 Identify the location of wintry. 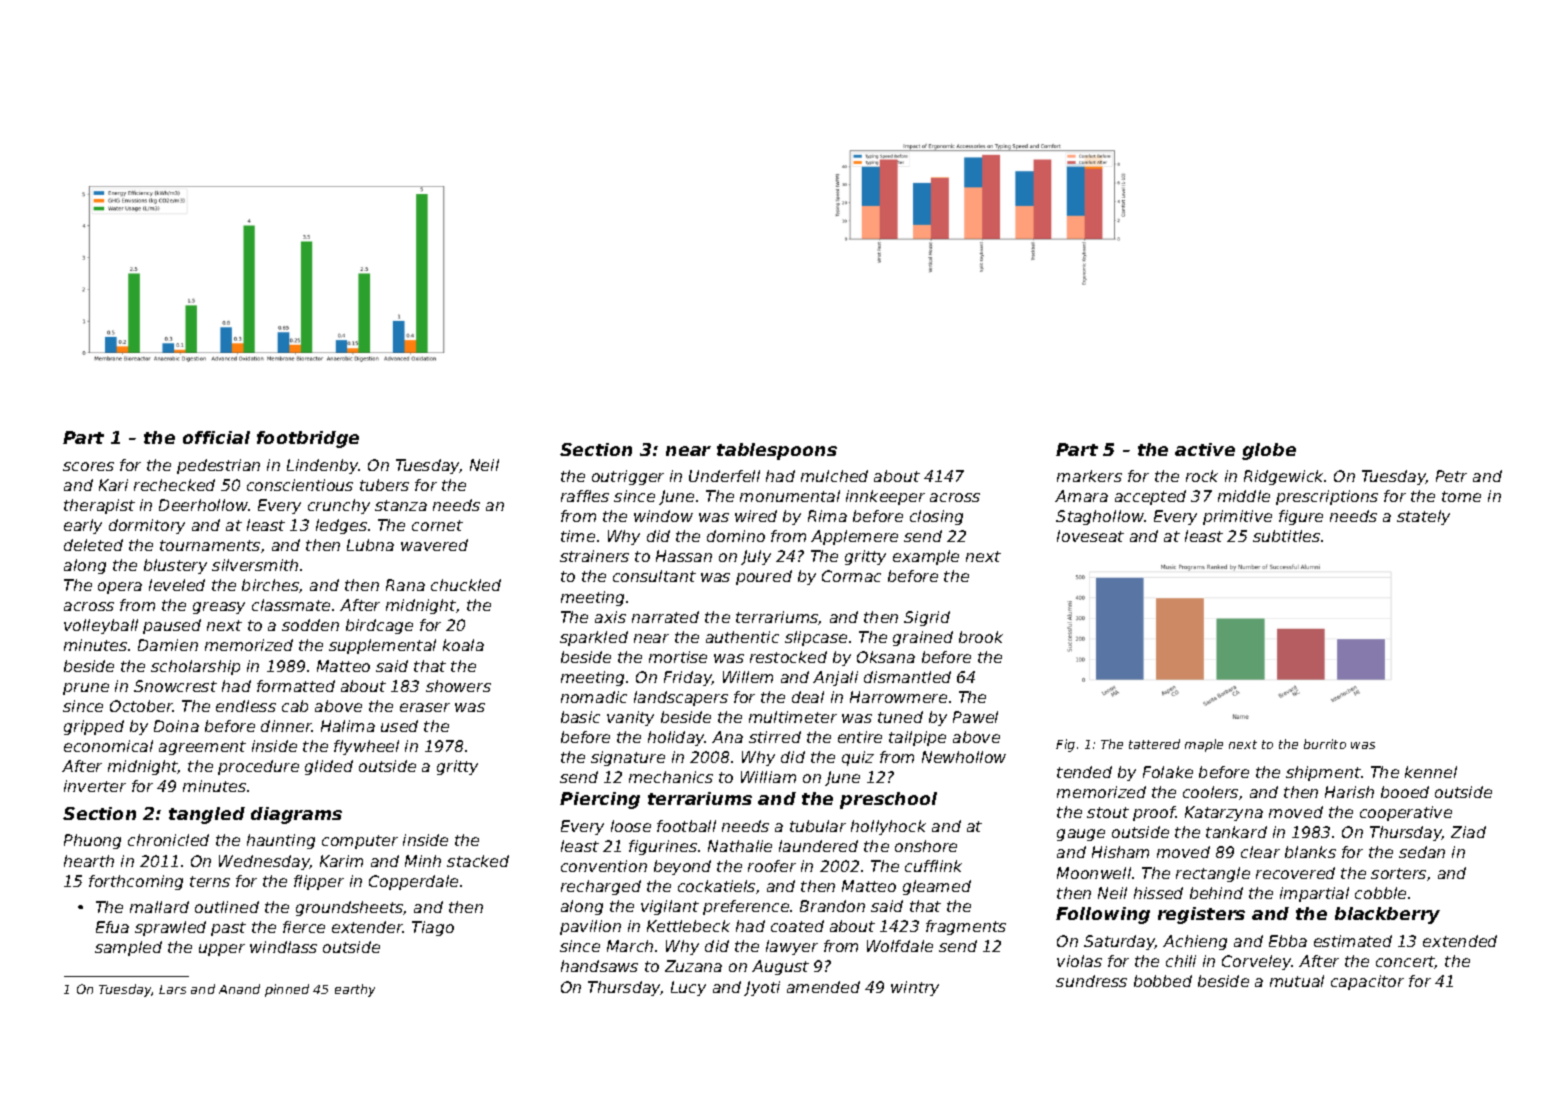
(915, 988).
